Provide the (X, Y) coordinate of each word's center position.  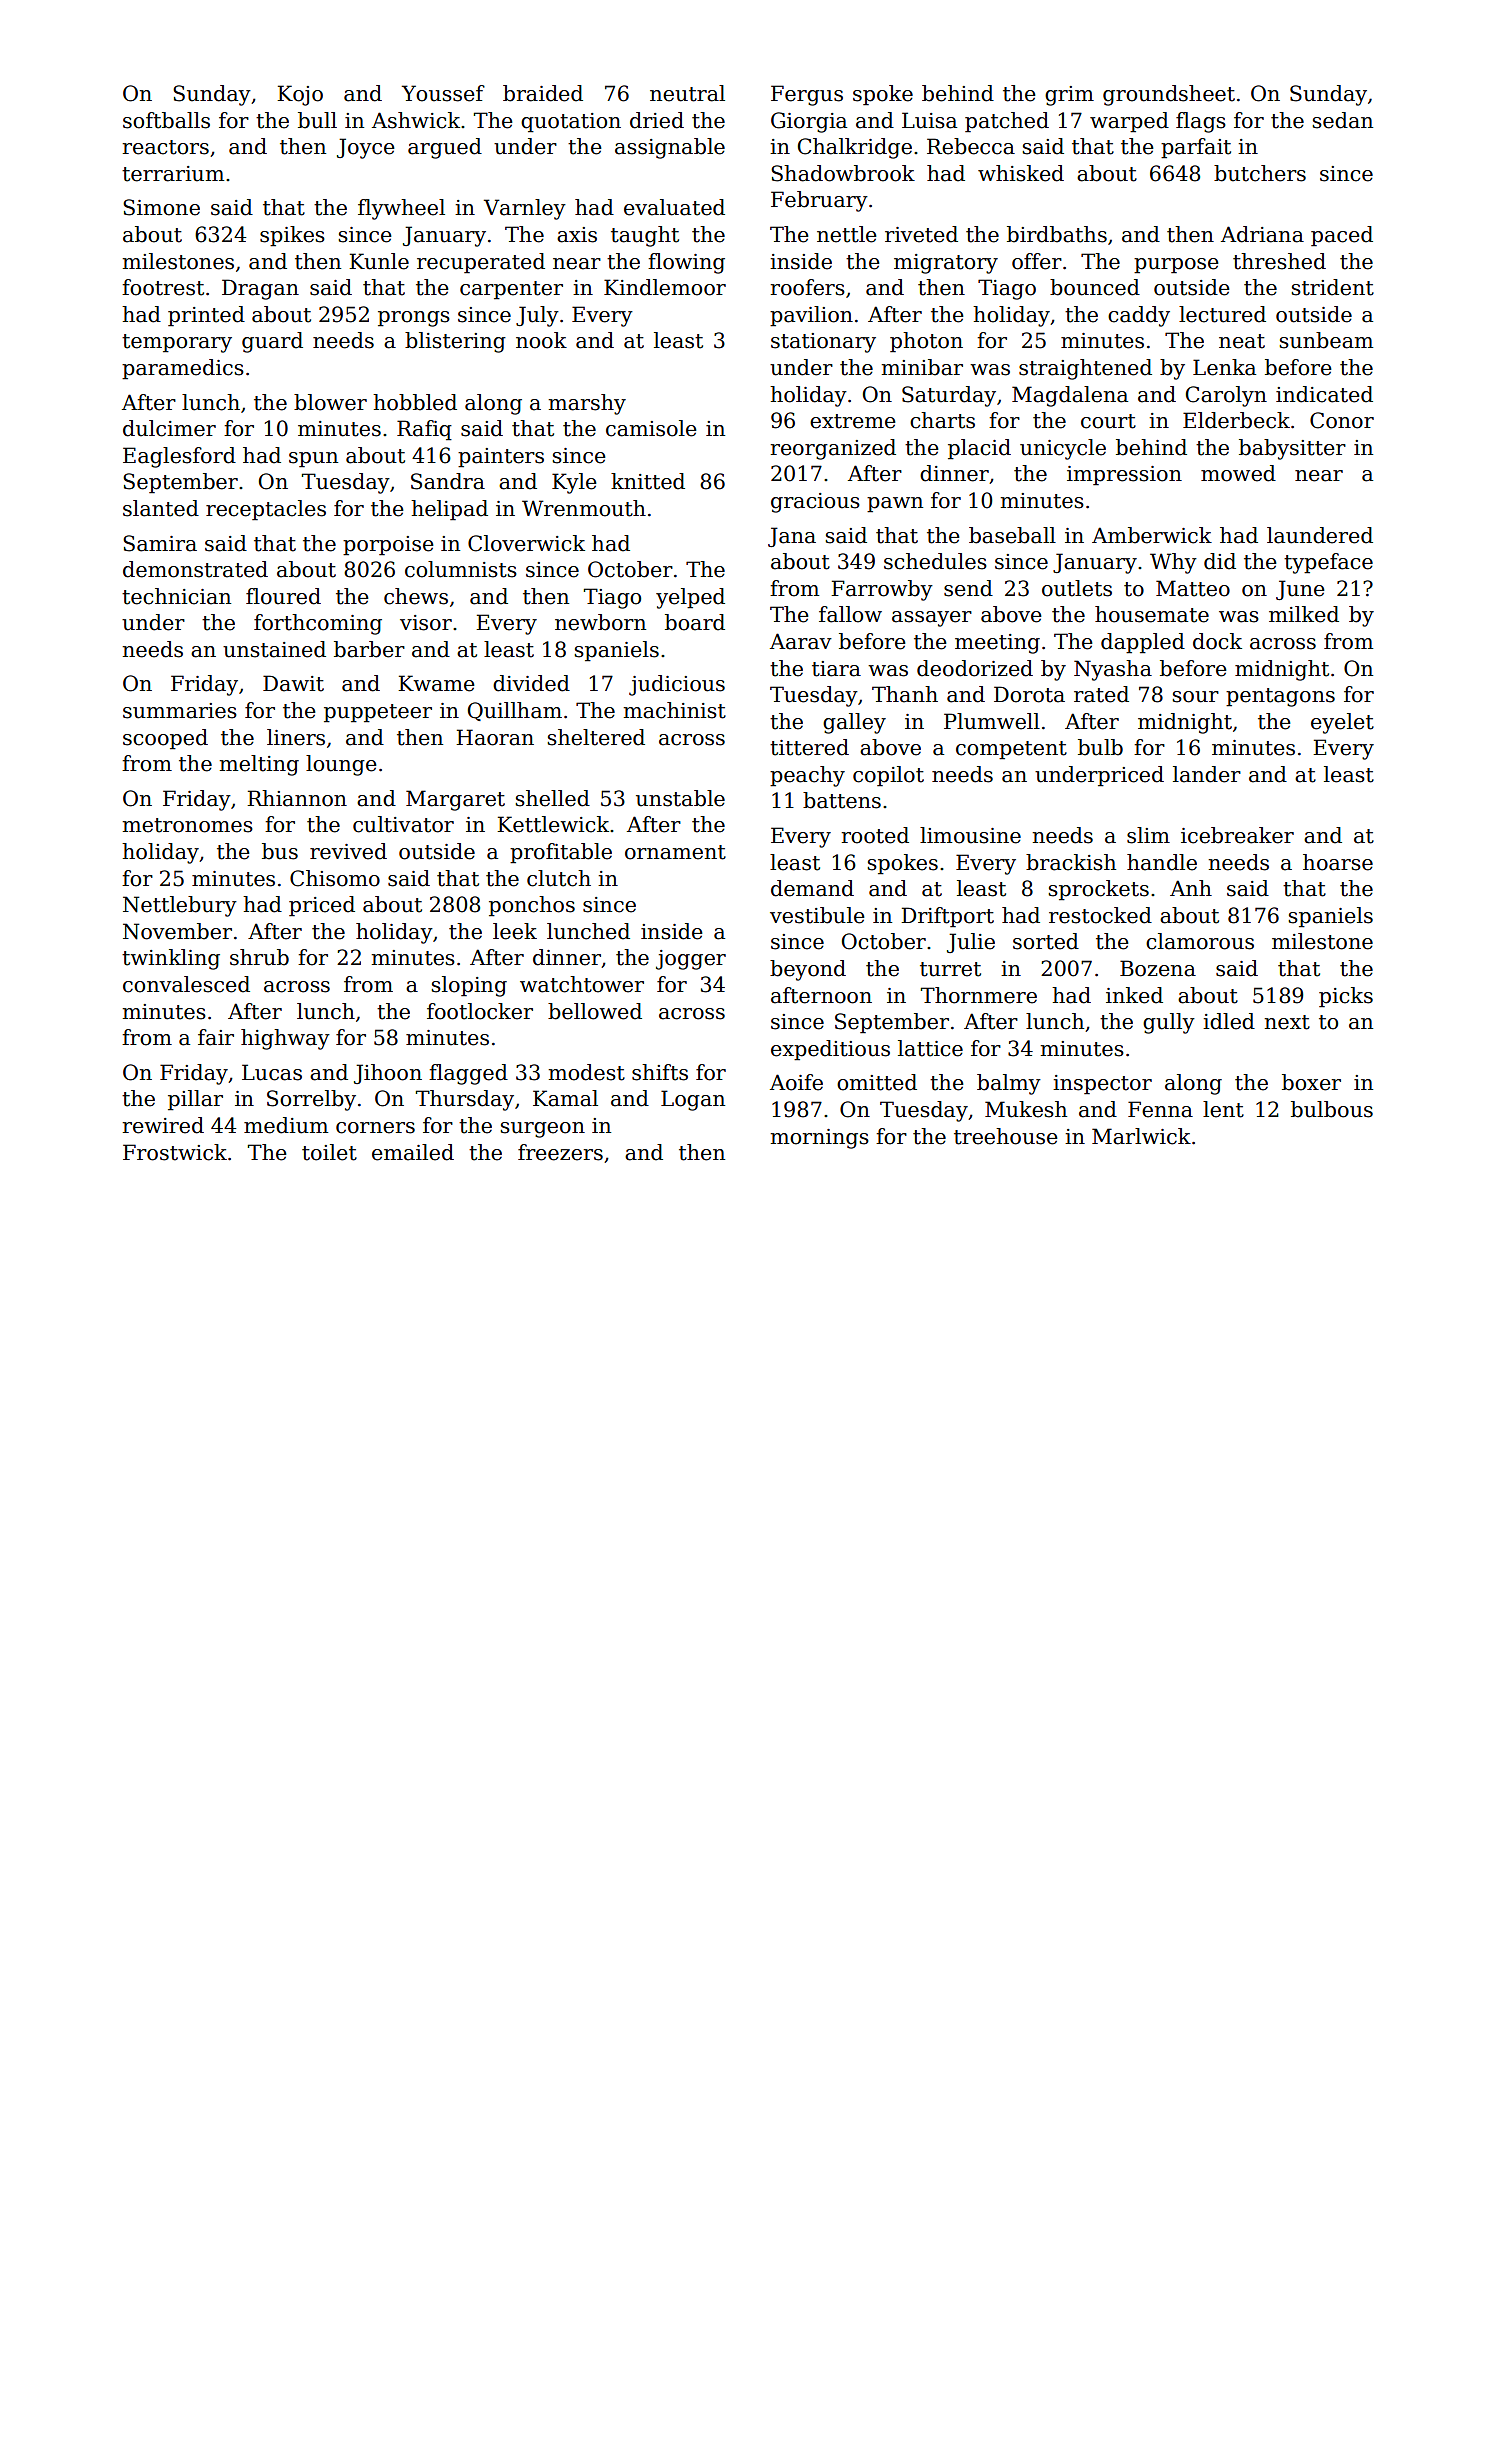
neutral (687, 93)
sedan (1342, 120)
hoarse (1338, 862)
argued (445, 148)
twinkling (171, 959)
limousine (970, 835)
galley (854, 723)
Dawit (293, 683)
